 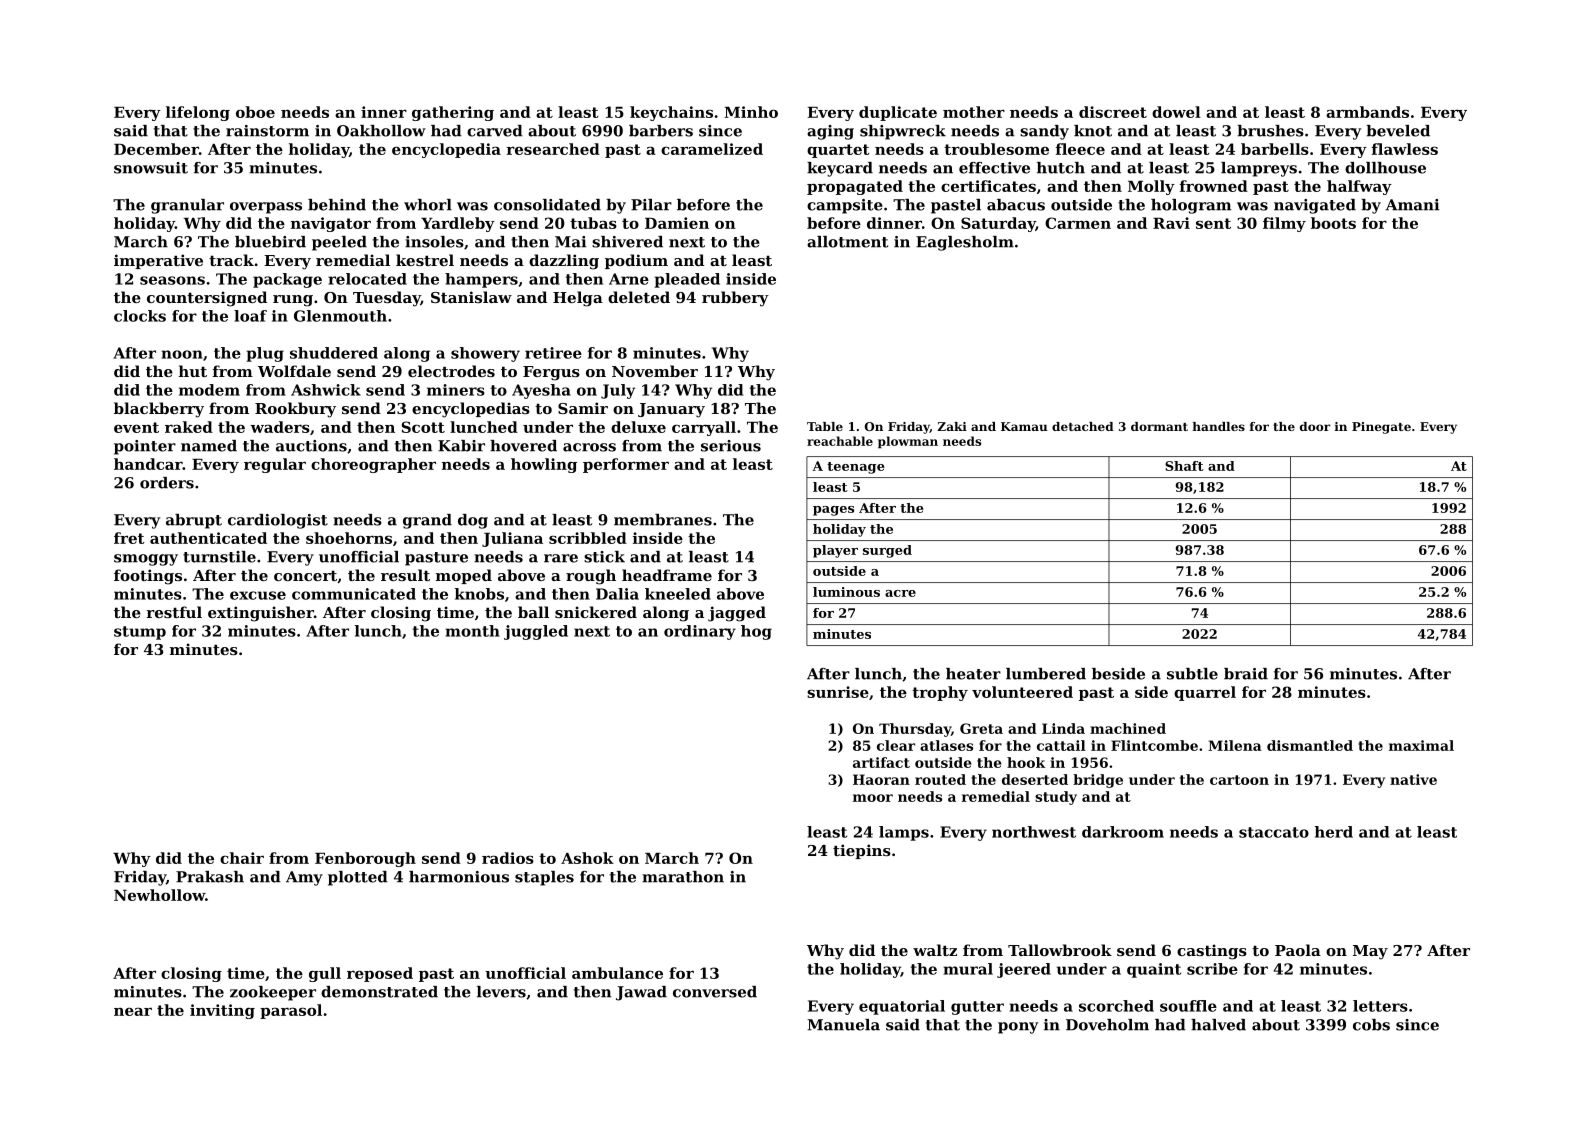 What do you see at coordinates (1018, 1028) in the page?
I see `pony` at bounding box center [1018, 1028].
